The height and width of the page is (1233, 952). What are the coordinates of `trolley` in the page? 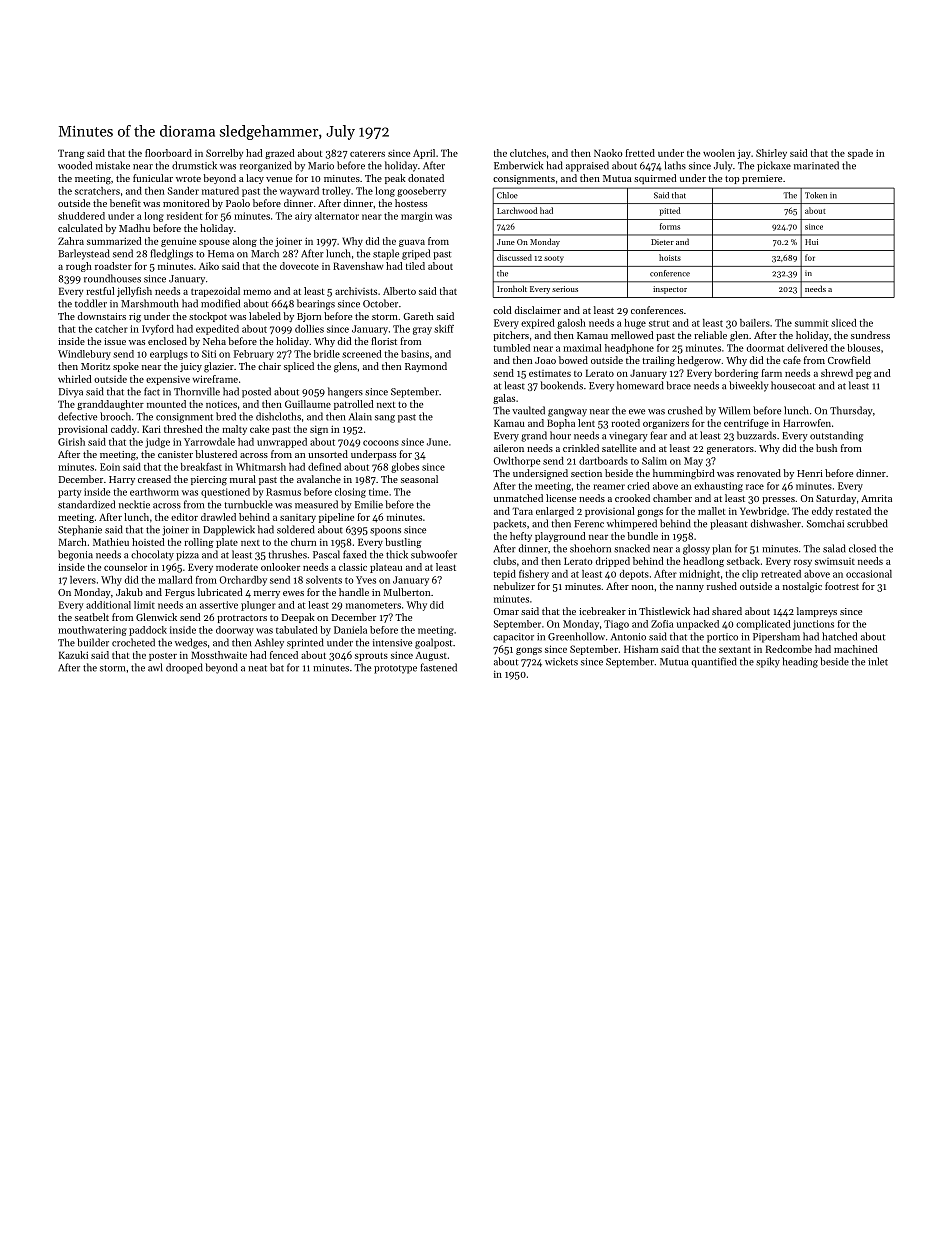 It's located at (336, 192).
